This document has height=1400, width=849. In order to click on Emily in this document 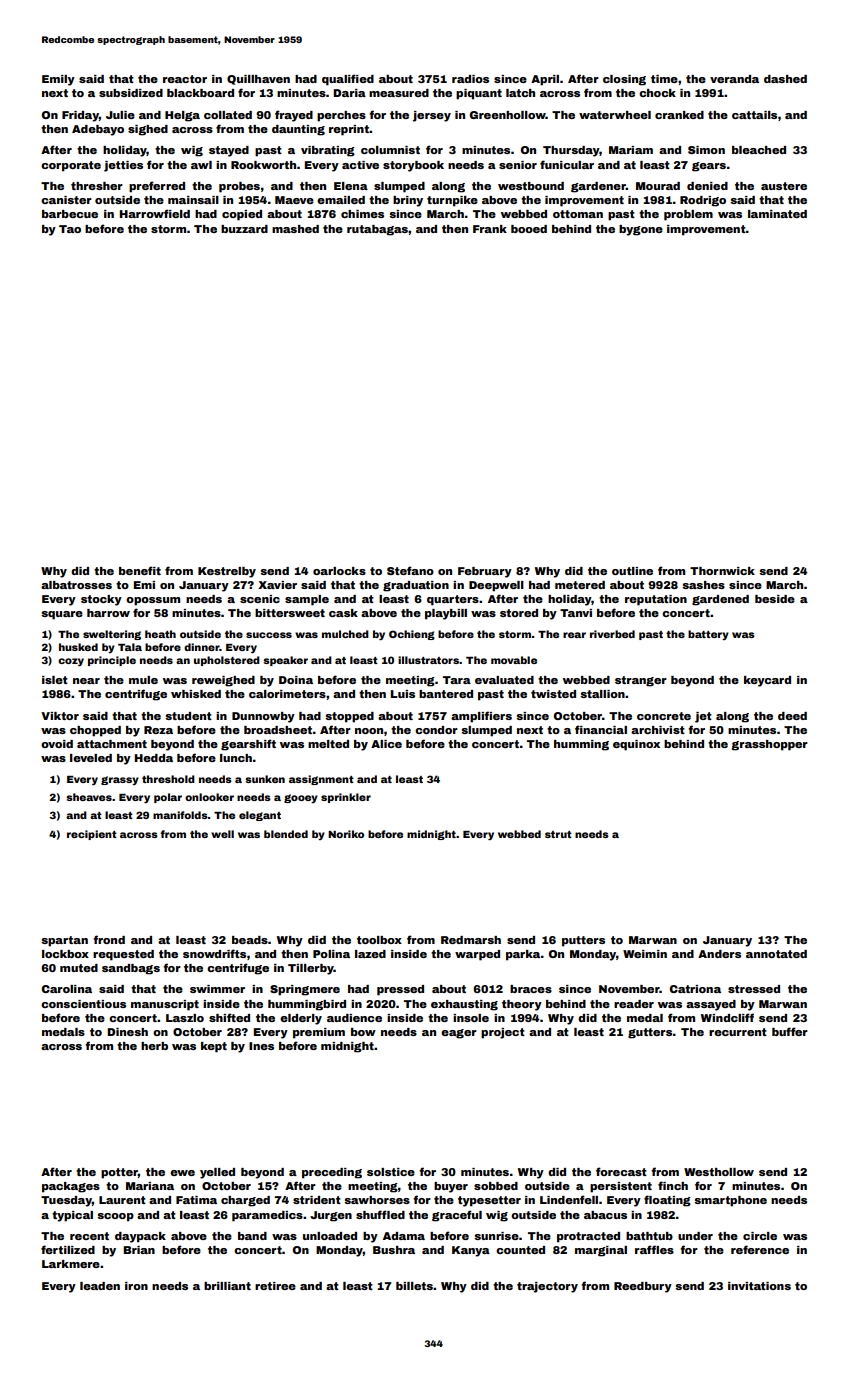, I will do `click(58, 80)`.
